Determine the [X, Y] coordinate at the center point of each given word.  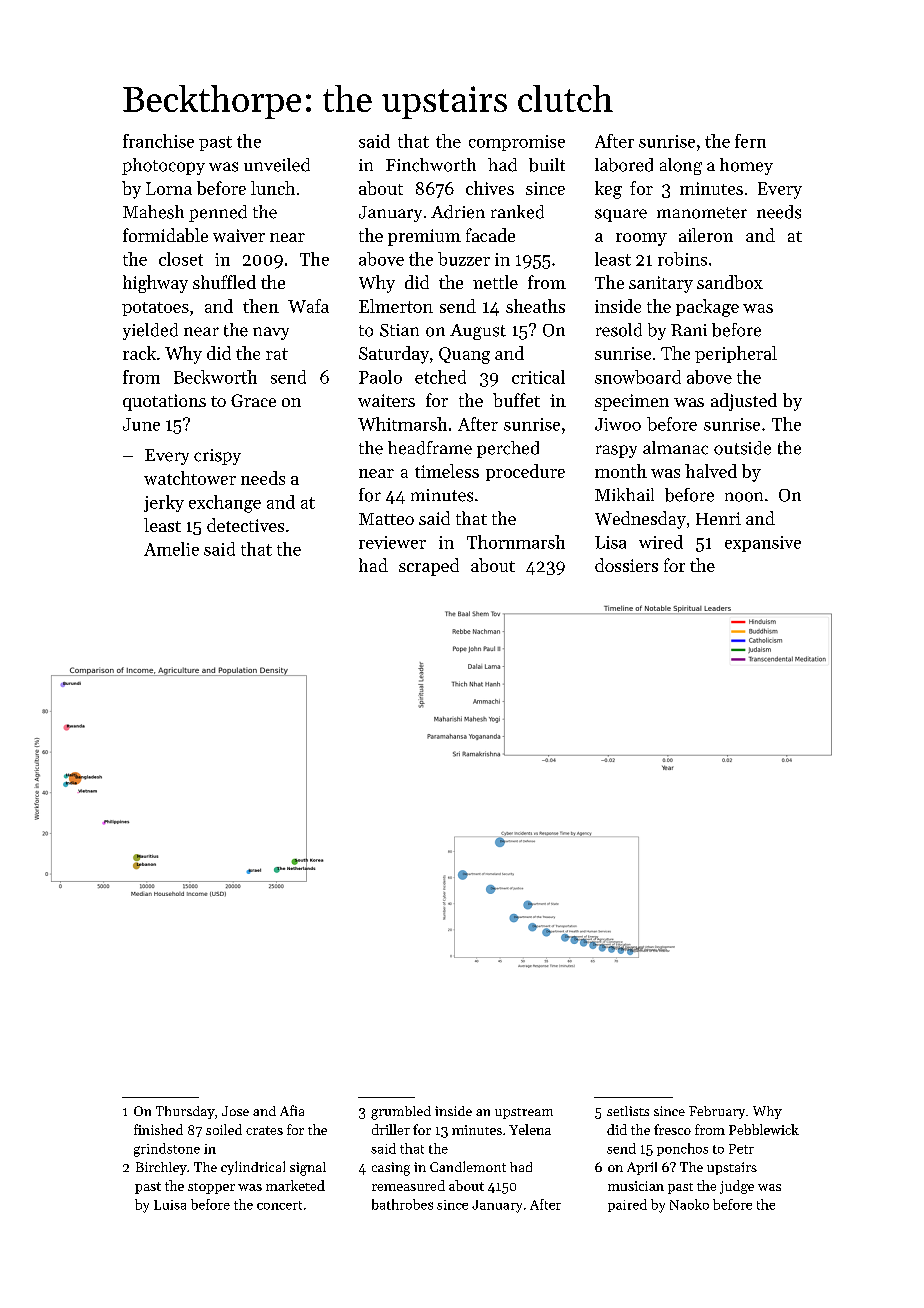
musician [636, 1186]
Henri [718, 518]
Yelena [530, 1129]
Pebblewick [764, 1129]
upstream [524, 1113]
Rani [689, 330]
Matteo [386, 519]
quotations [164, 402]
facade [490, 235]
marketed [295, 1185]
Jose [235, 1111]
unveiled [277, 165]
